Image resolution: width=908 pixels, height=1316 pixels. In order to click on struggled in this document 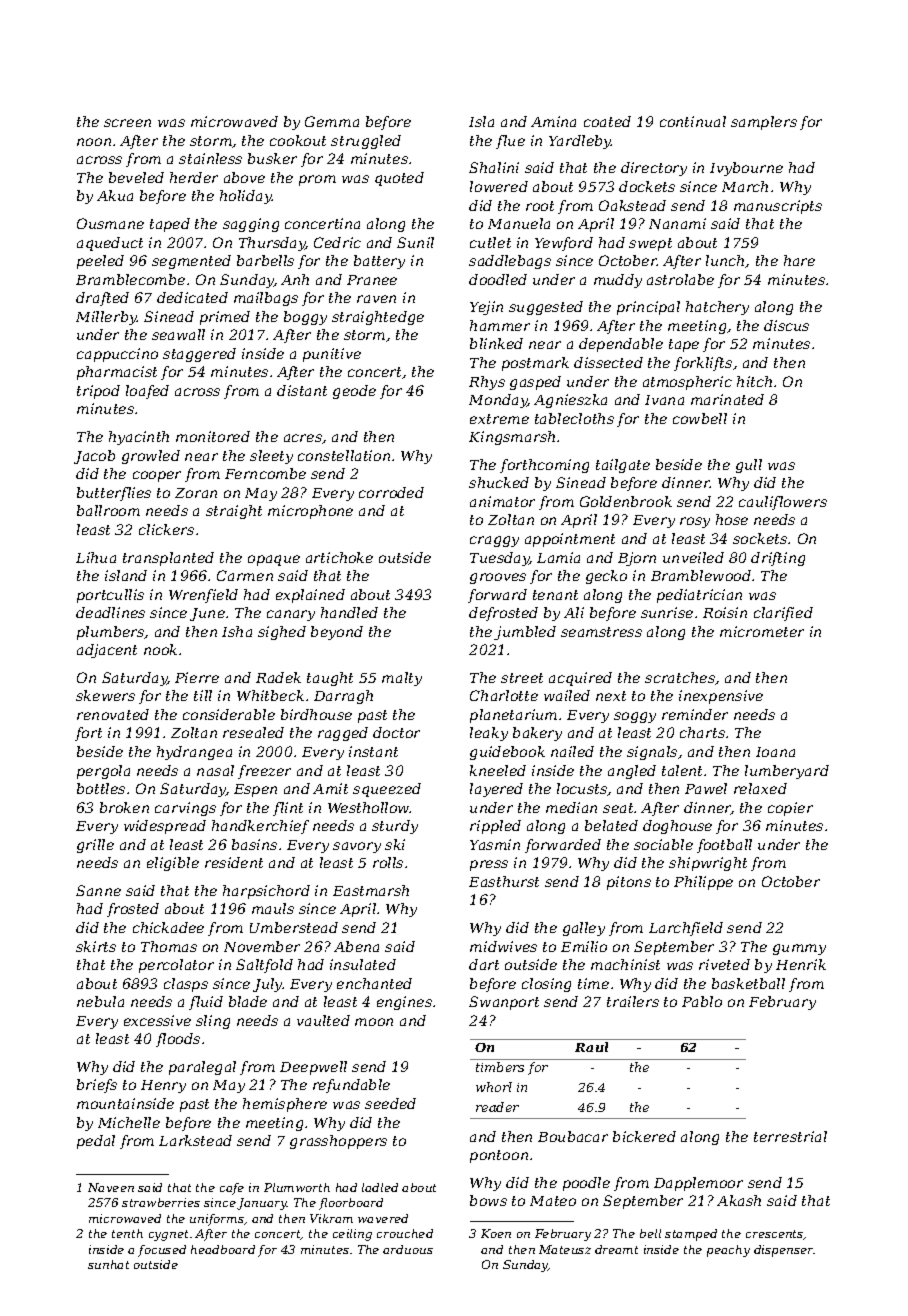, I will do `click(366, 142)`.
